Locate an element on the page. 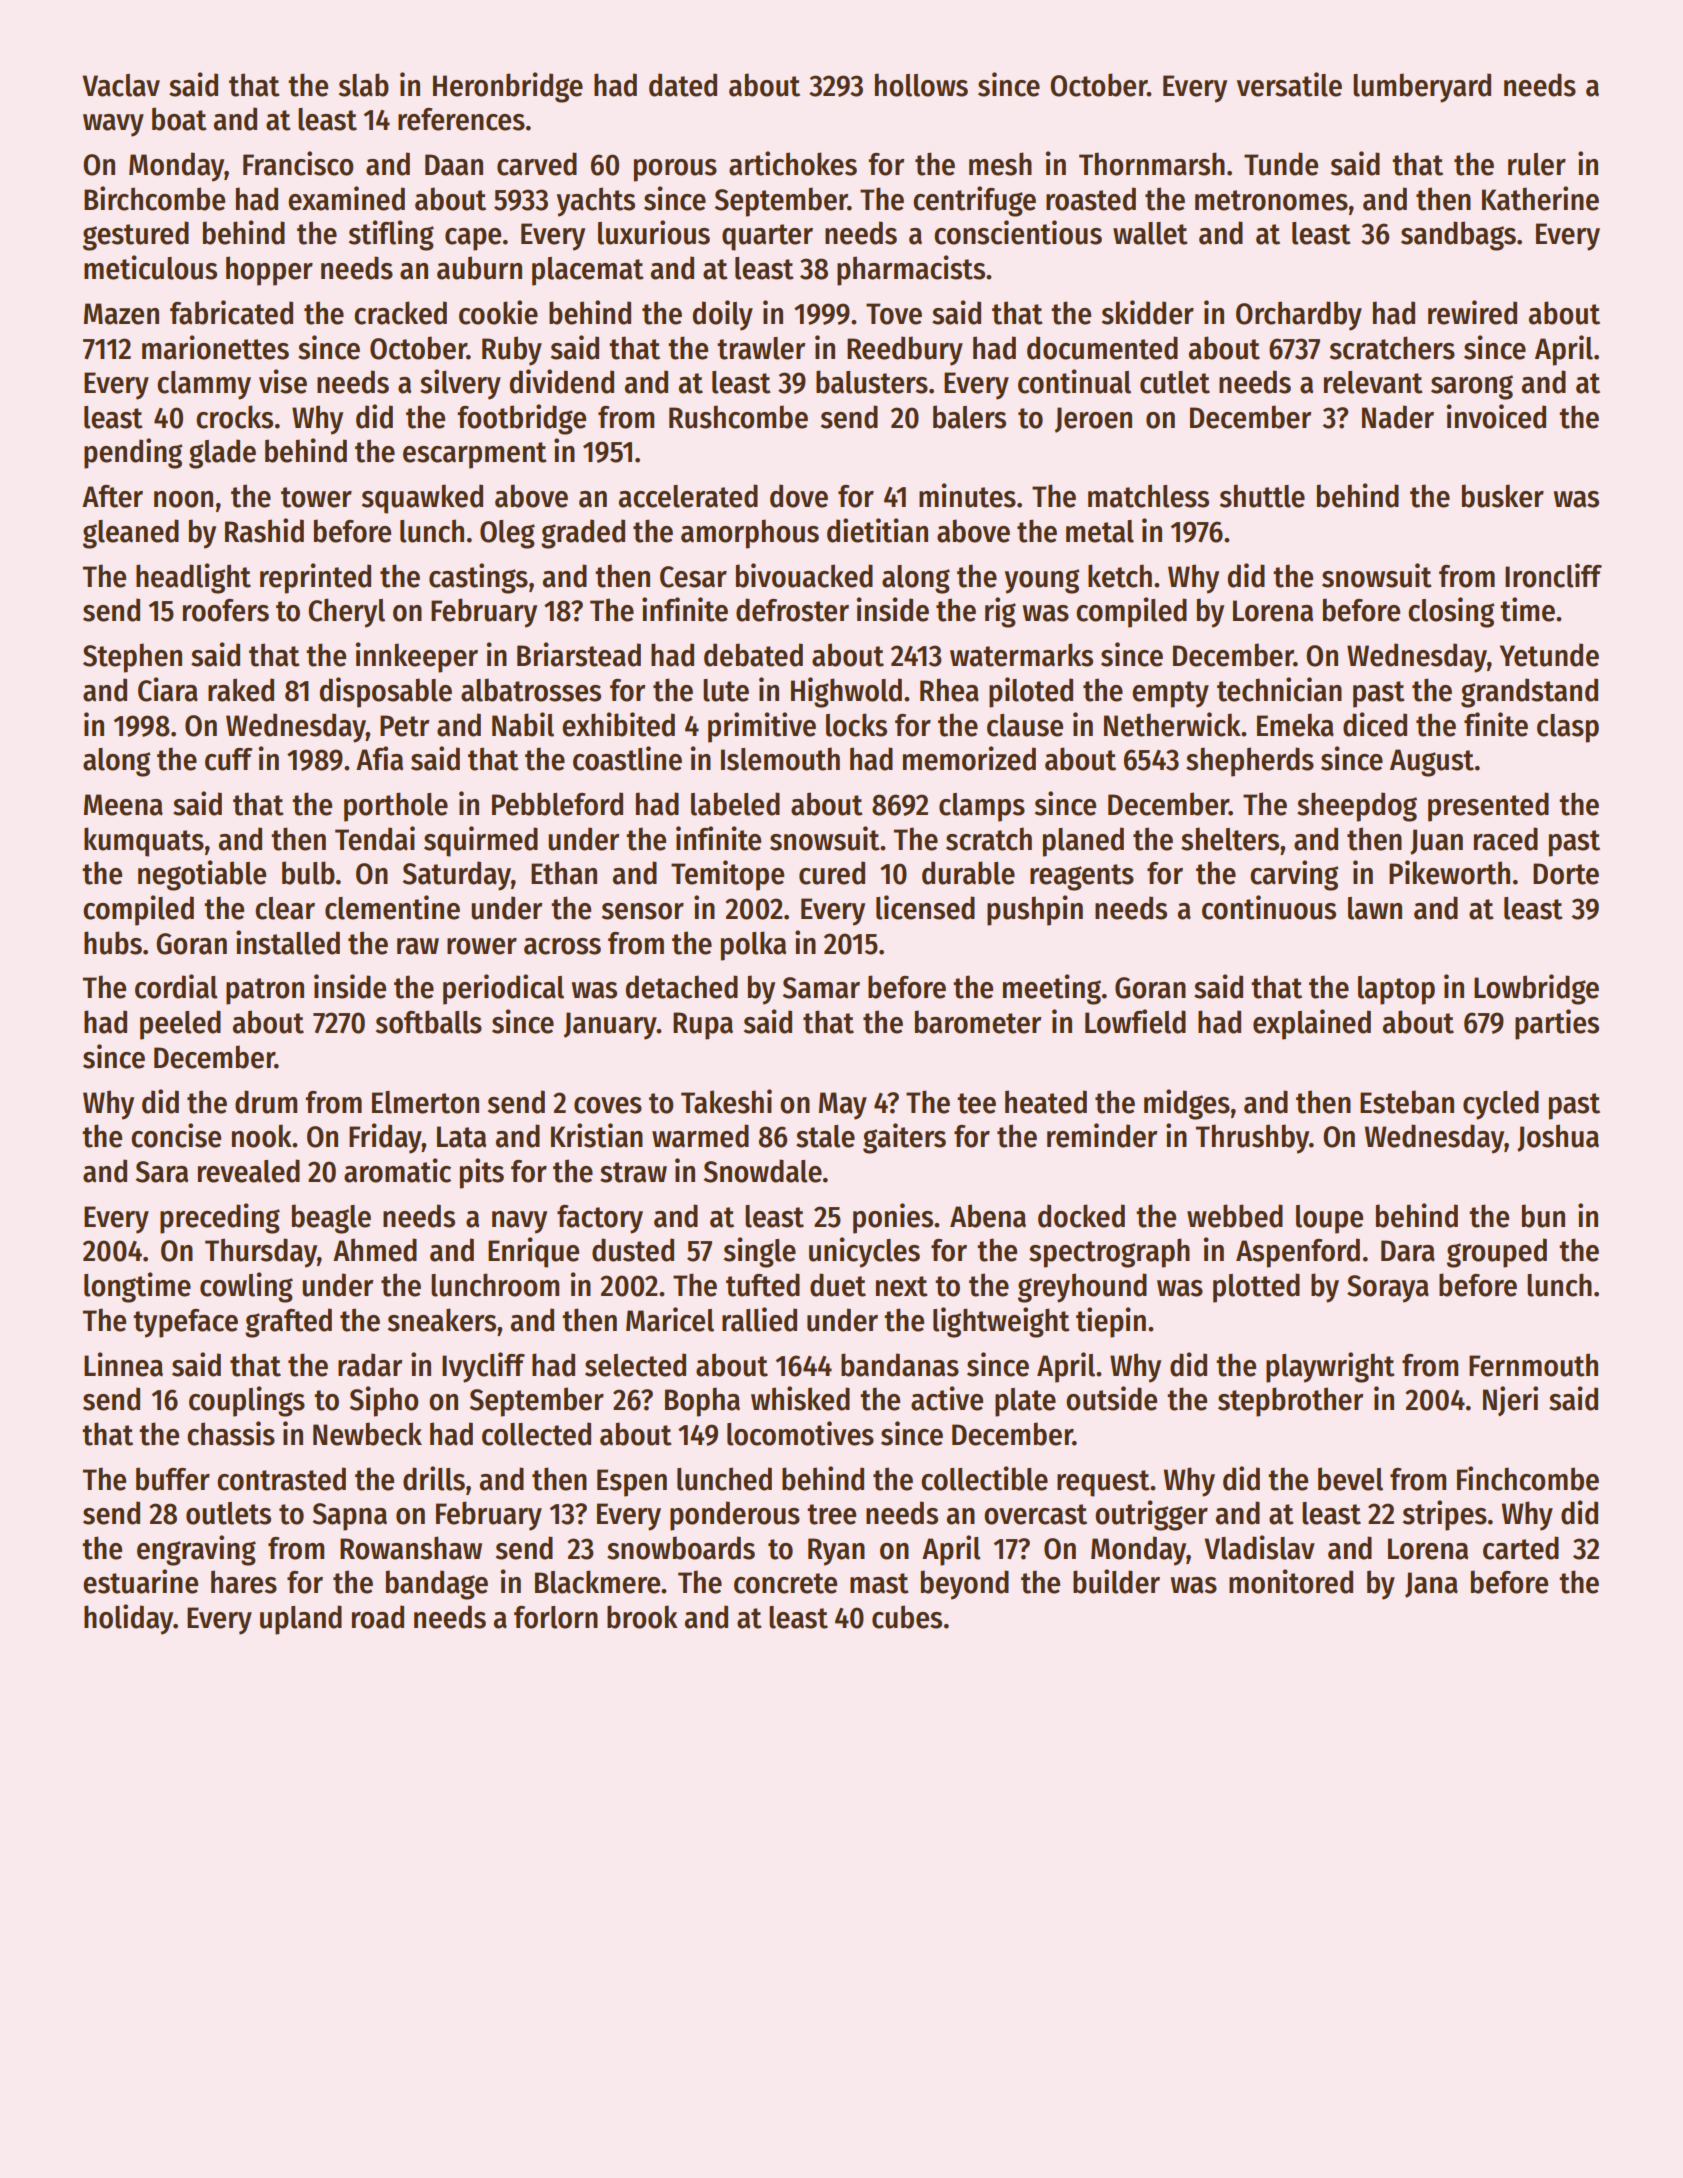 Image resolution: width=1683 pixels, height=2178 pixels. stepbrother is located at coordinates (1290, 1402).
